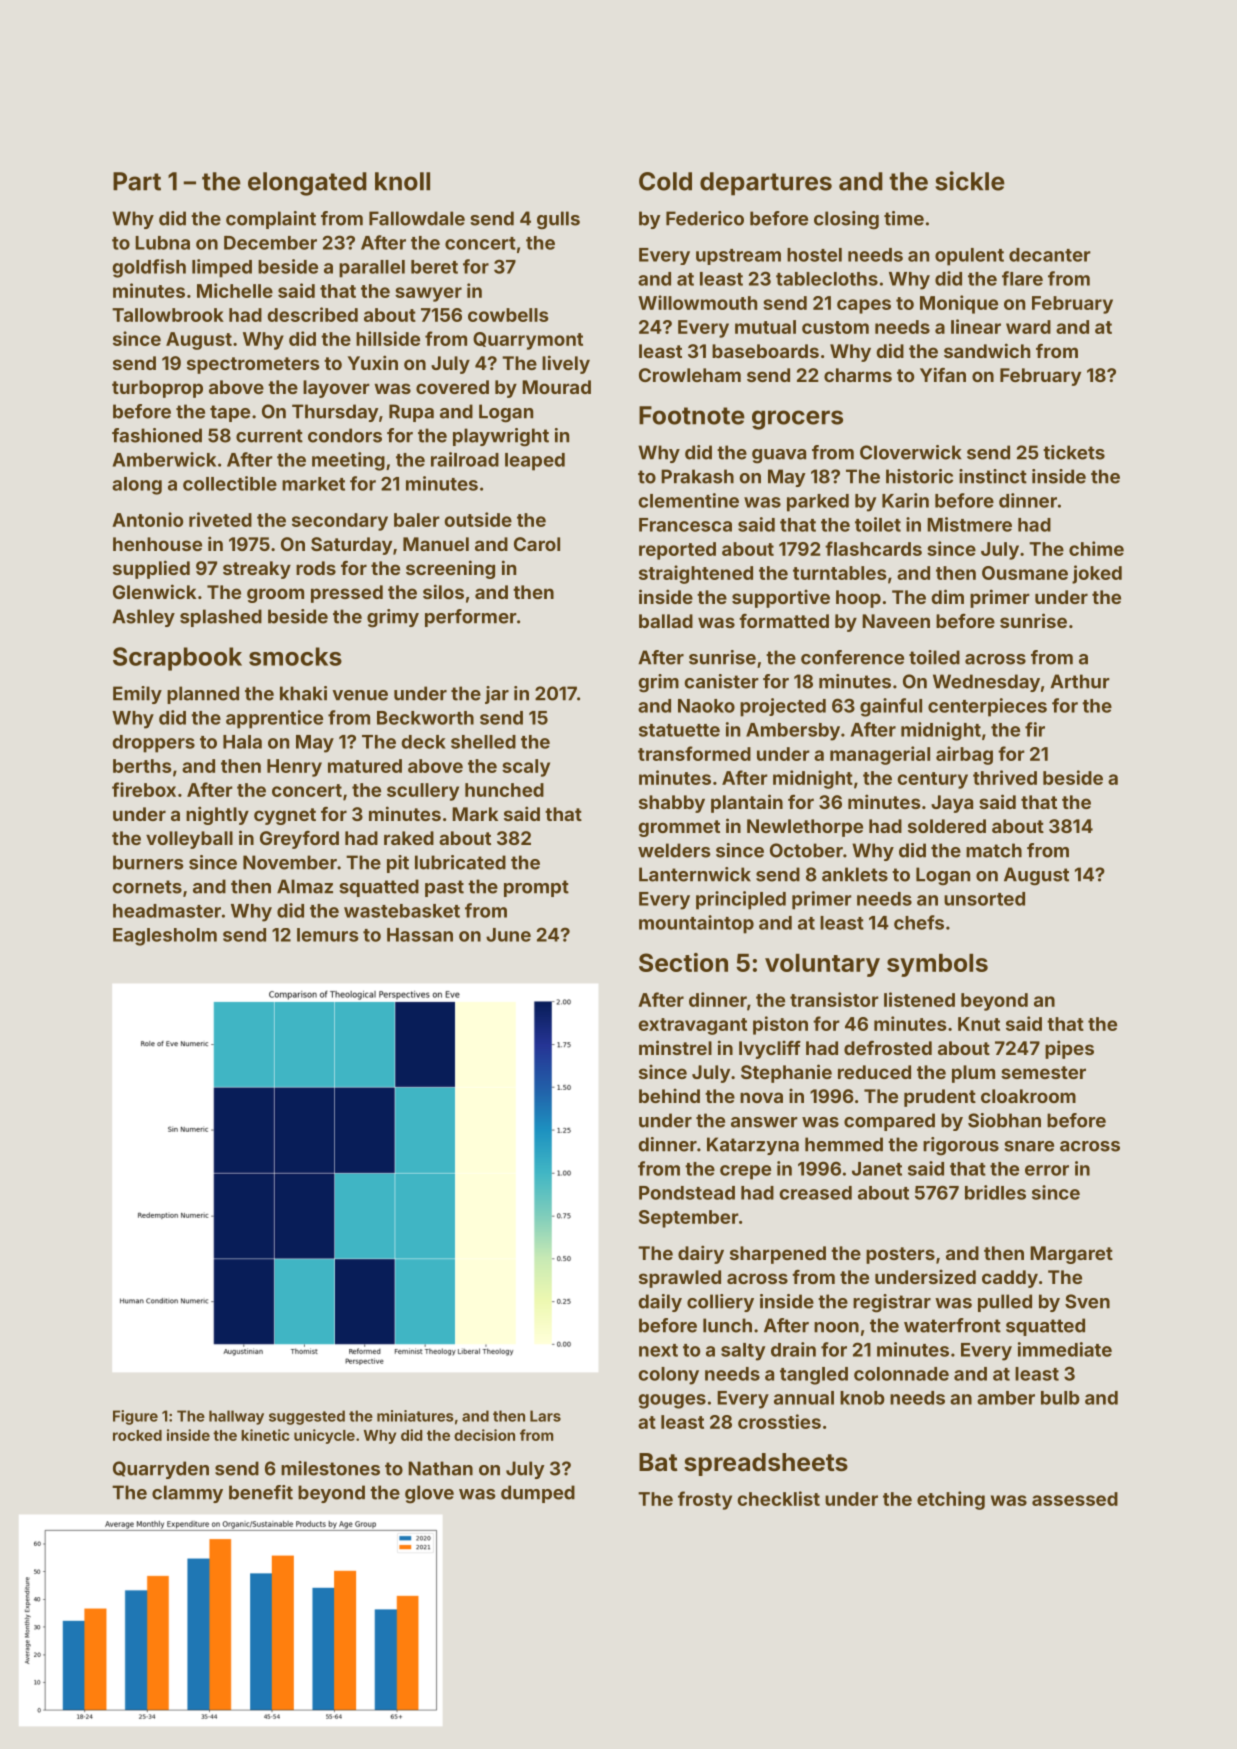 This screenshot has width=1237, height=1749. I want to click on miniatures, so click(415, 1416).
